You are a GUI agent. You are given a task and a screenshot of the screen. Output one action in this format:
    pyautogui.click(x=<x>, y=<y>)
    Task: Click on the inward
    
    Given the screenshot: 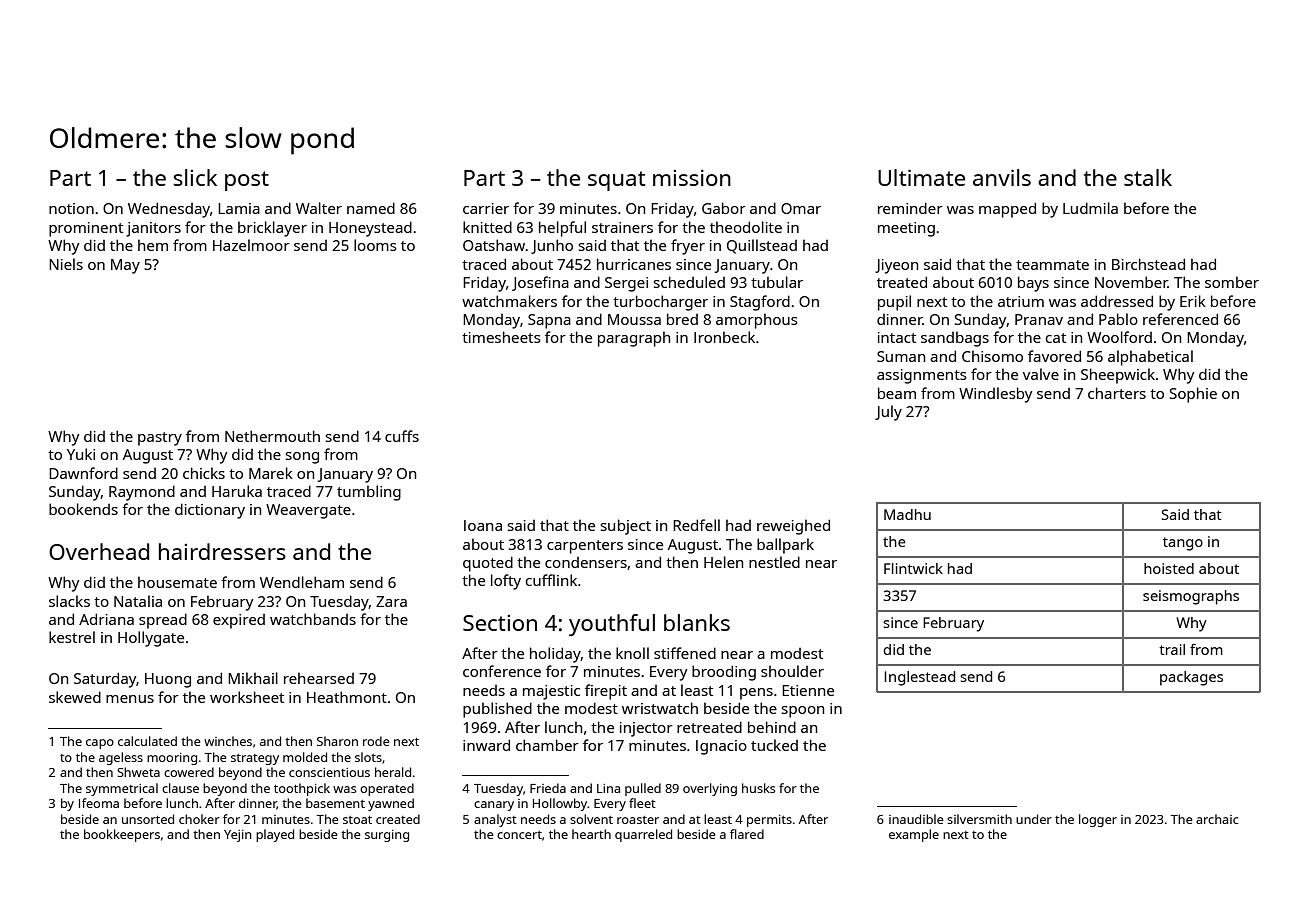 What is the action you would take?
    pyautogui.click(x=486, y=745)
